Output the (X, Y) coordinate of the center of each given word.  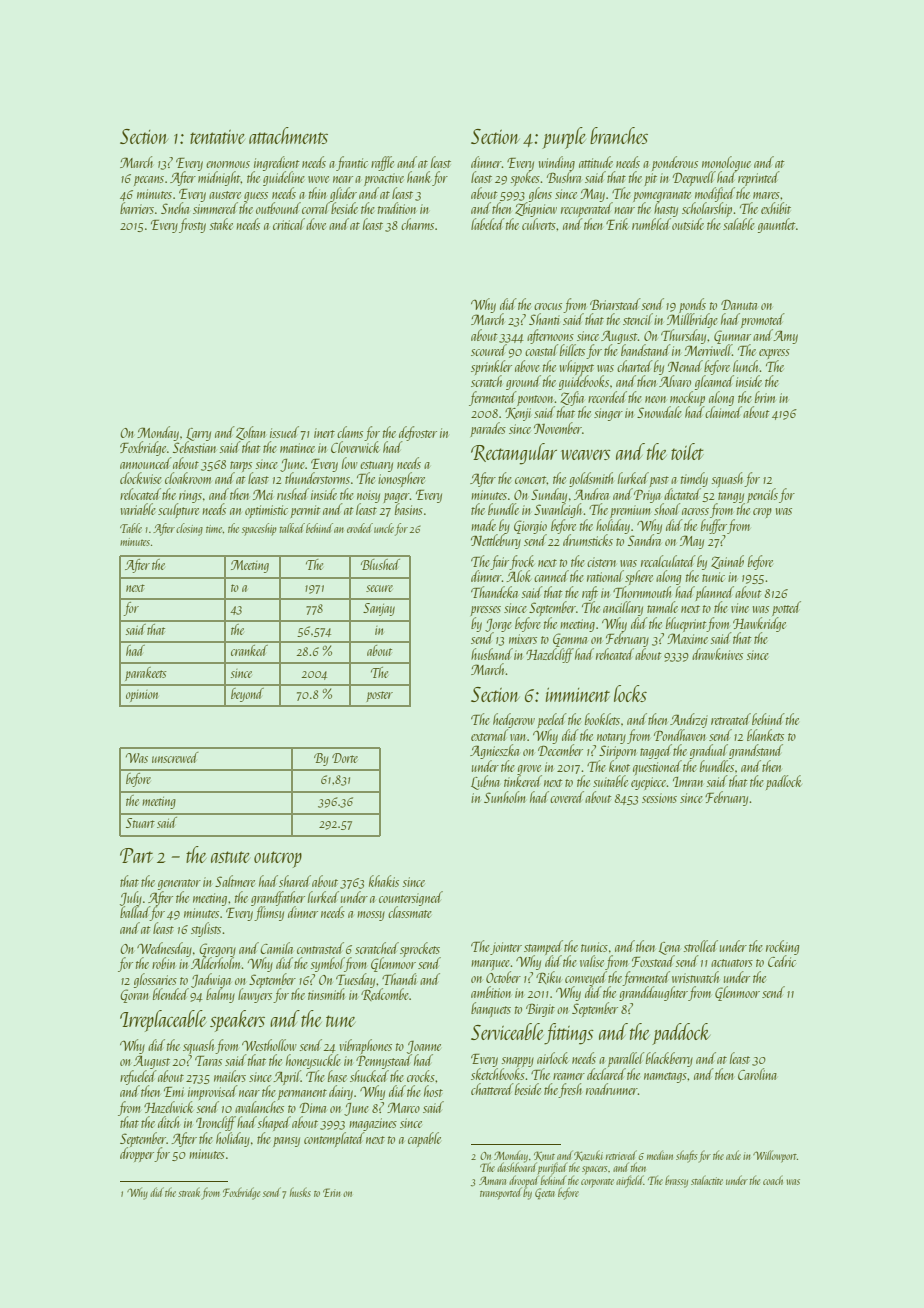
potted (786, 608)
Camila (276, 948)
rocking (782, 947)
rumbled (651, 224)
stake (221, 224)
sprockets (420, 950)
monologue (726, 163)
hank (419, 177)
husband (492, 654)
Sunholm (505, 797)
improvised (213, 1092)
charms (417, 224)
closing (189, 529)
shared (295, 881)
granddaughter (653, 993)
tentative (217, 137)
